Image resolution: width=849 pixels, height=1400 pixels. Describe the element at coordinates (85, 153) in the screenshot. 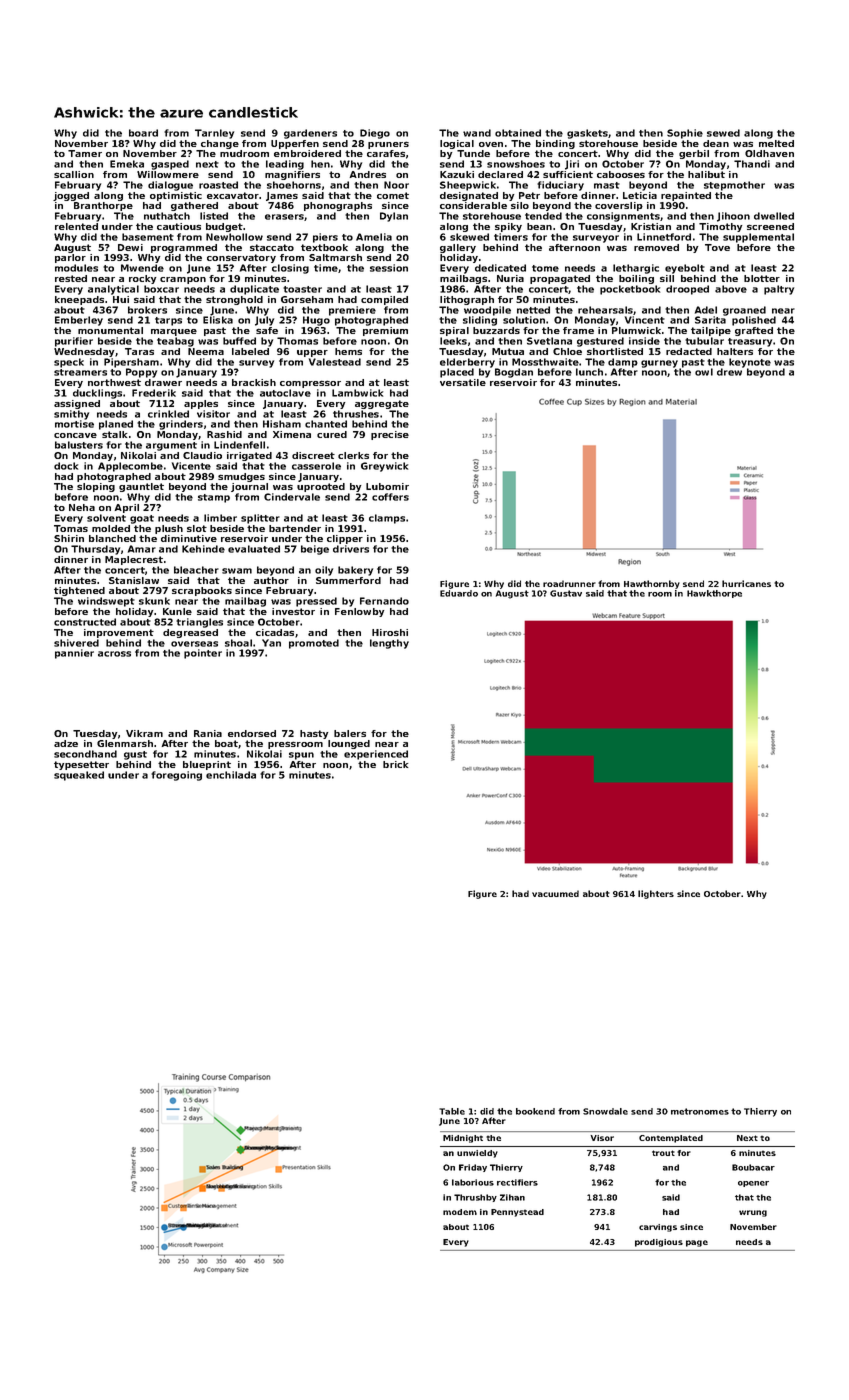

I see `Tamer` at that location.
